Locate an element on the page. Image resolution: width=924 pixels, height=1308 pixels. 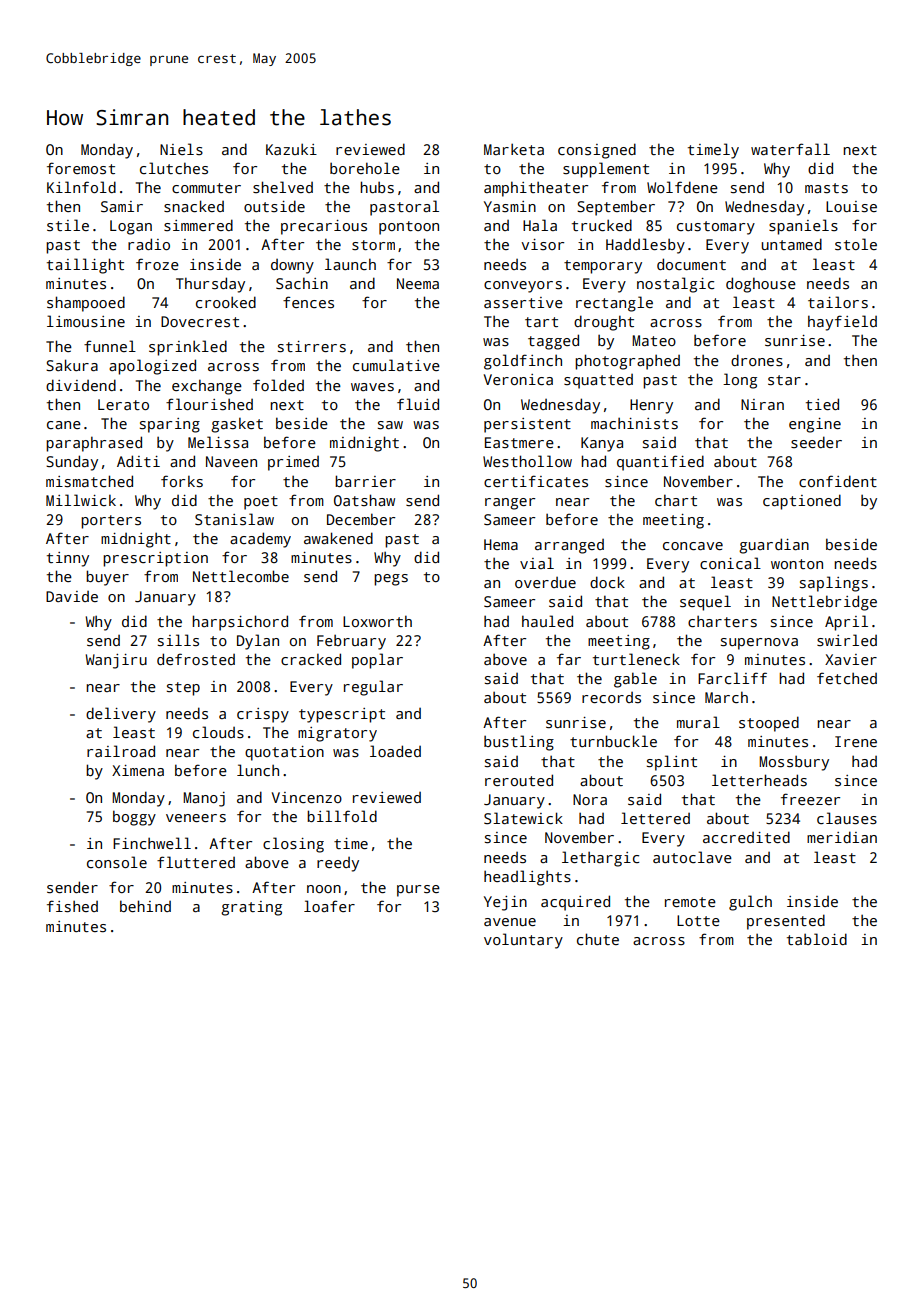
Marketa is located at coordinates (514, 149).
